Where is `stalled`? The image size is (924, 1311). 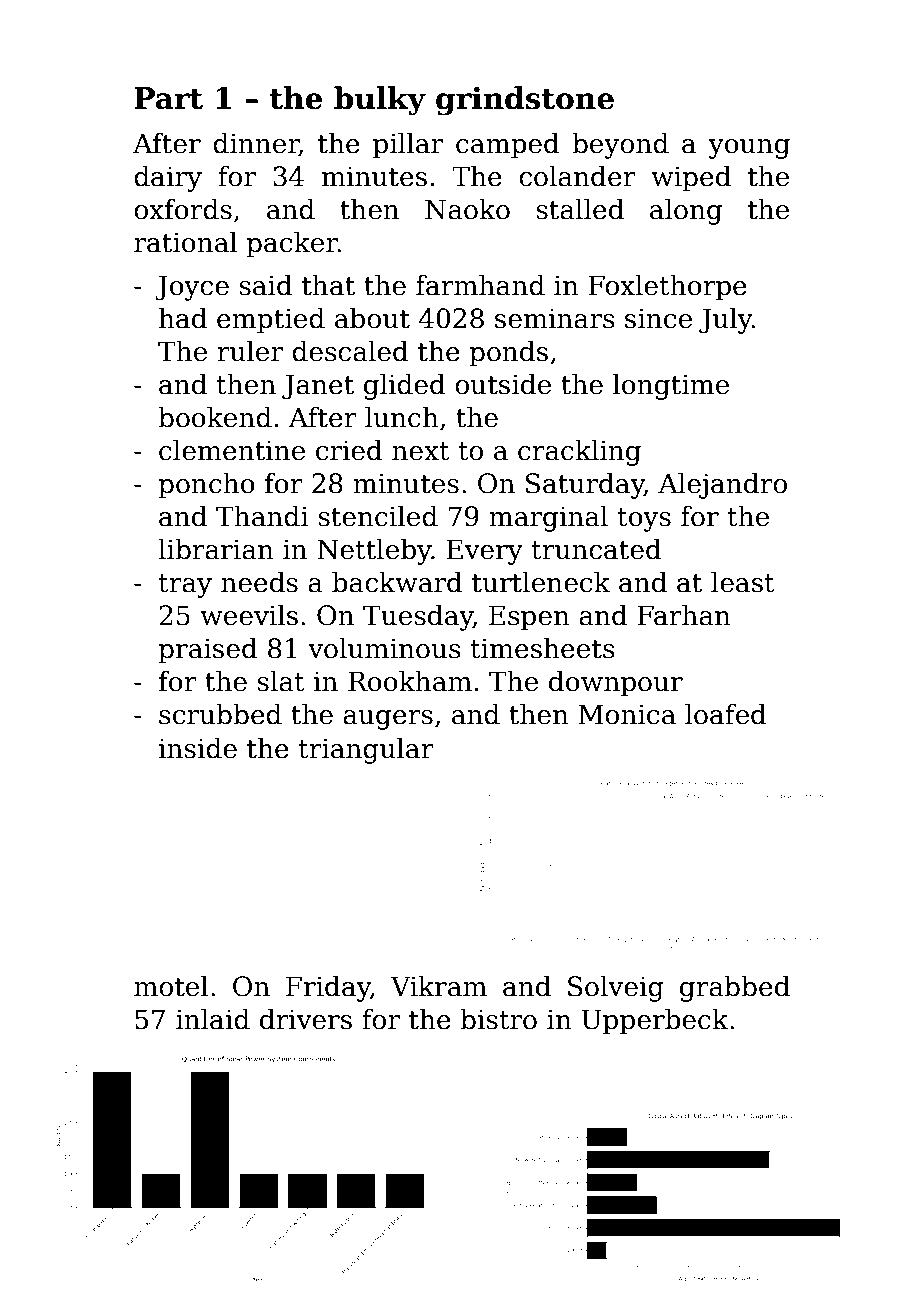
stalled is located at coordinates (580, 209).
